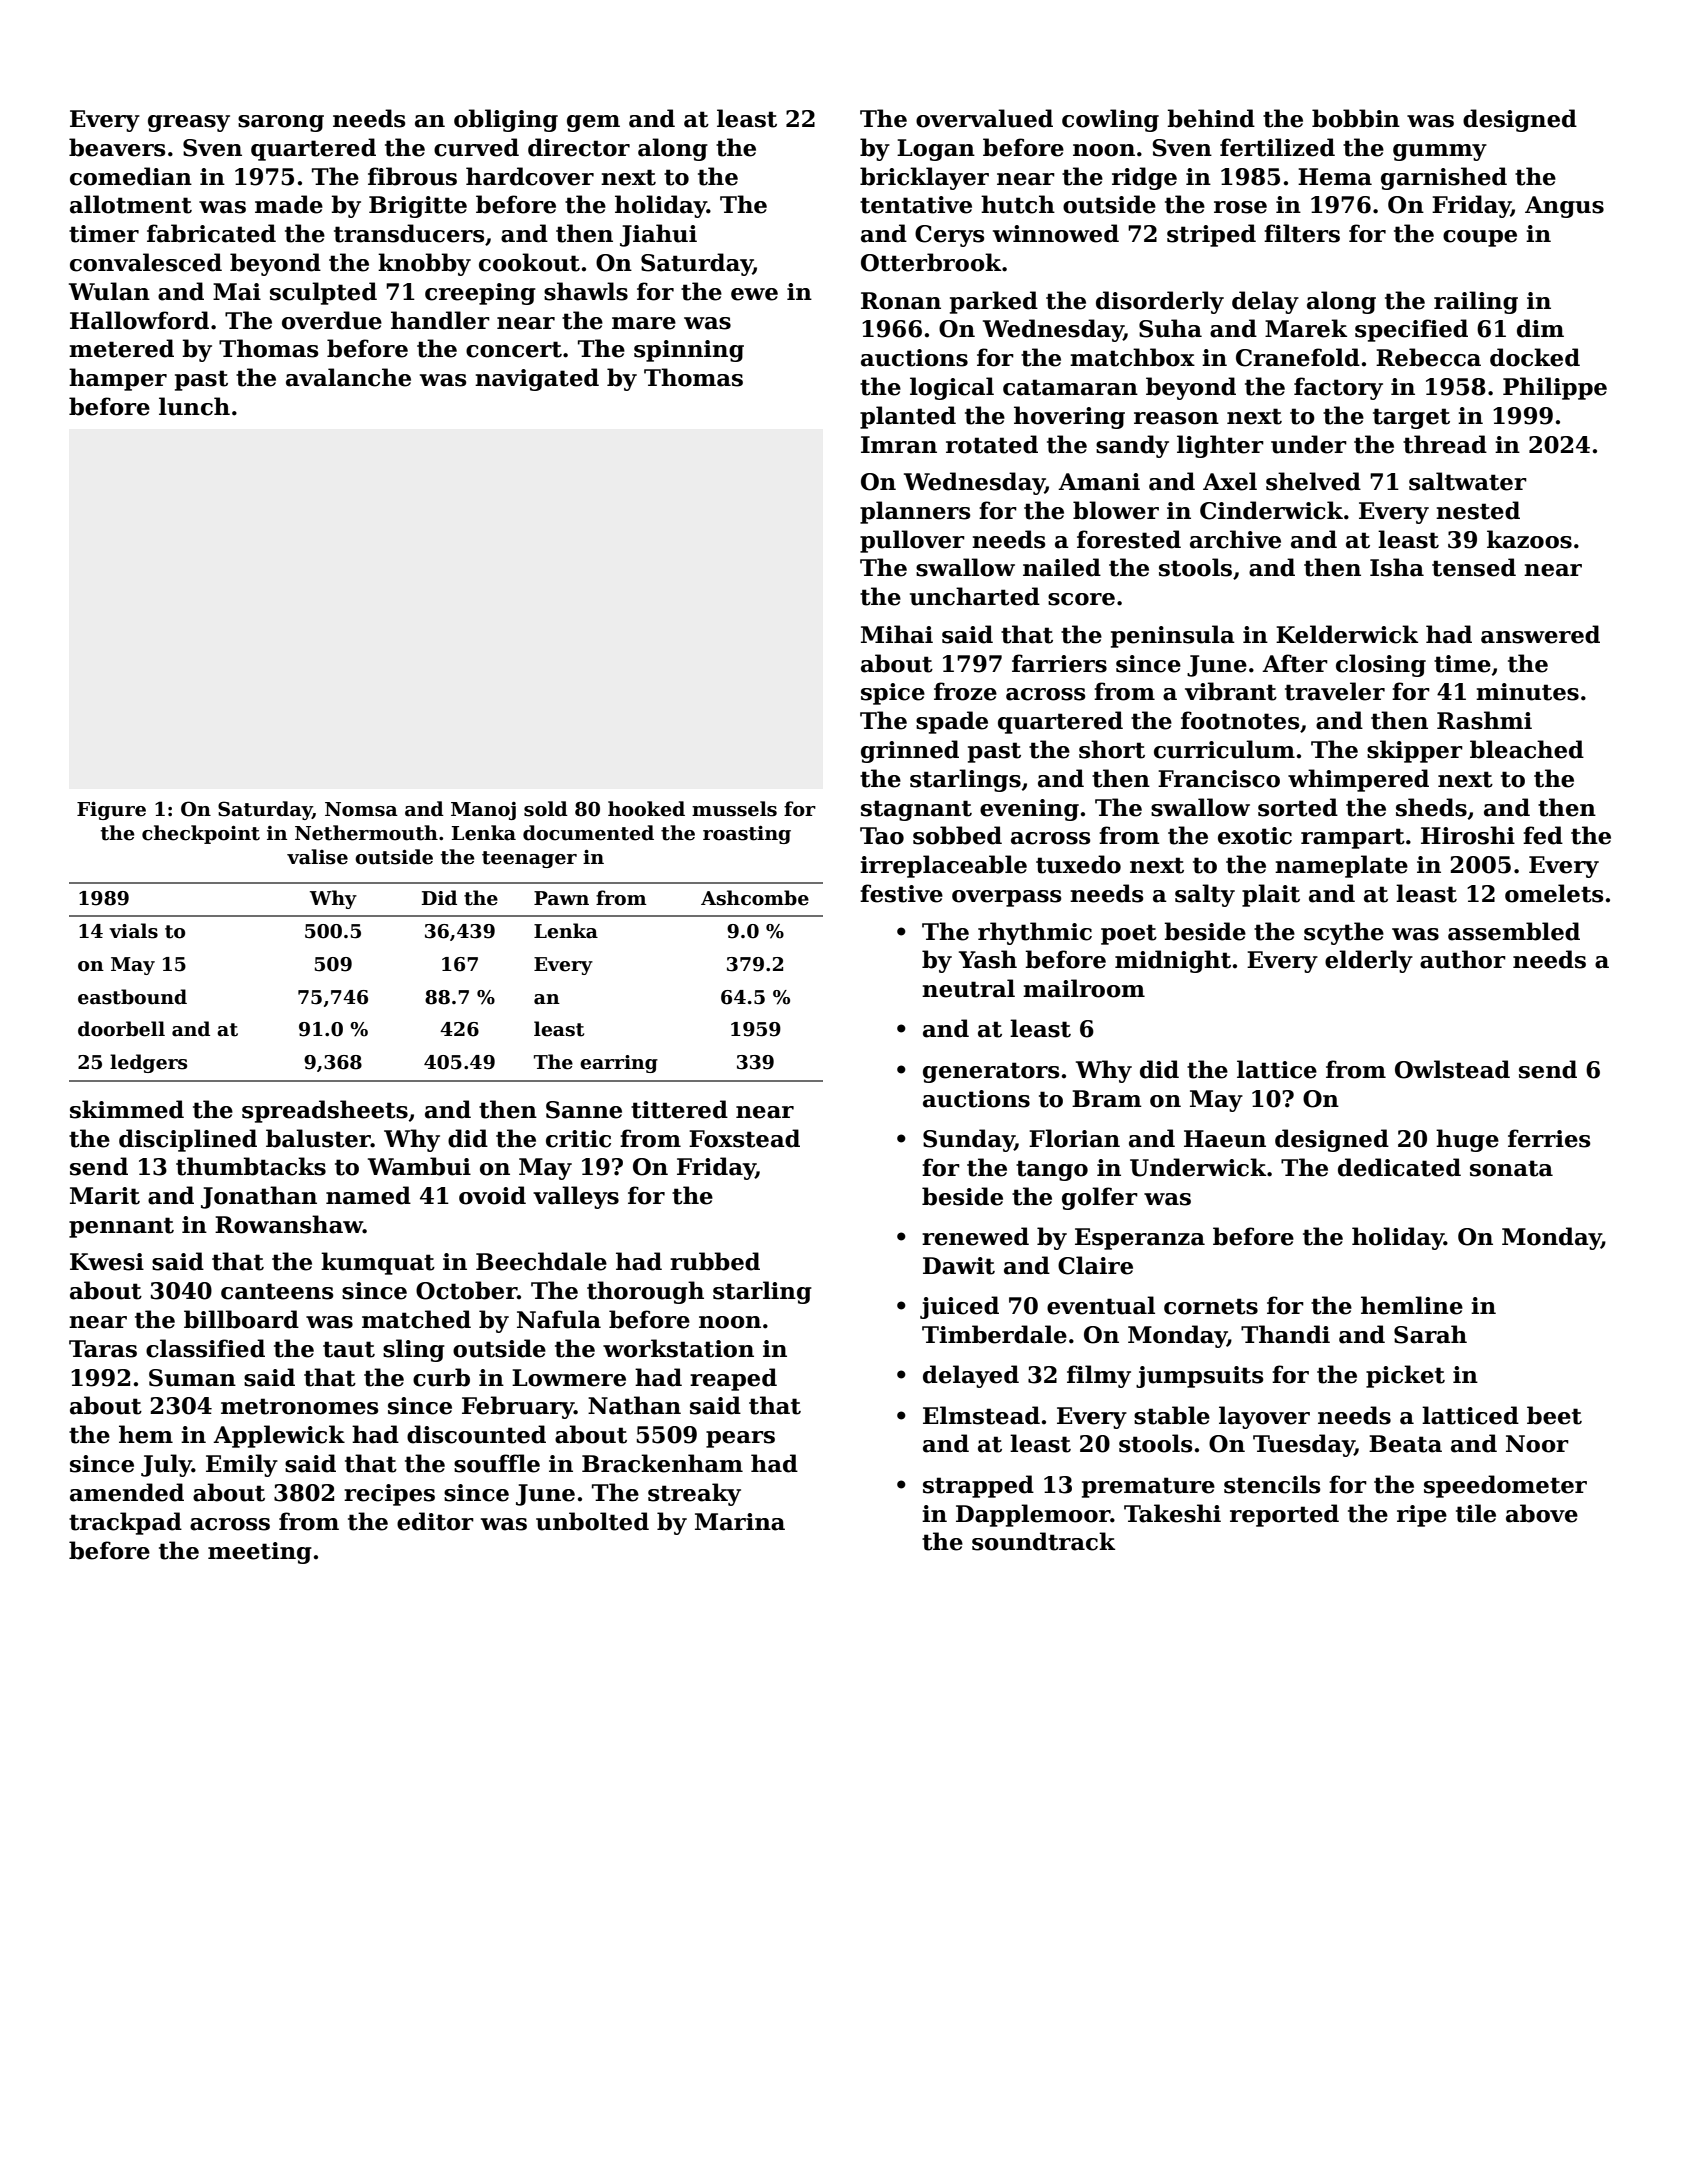  Describe the element at coordinates (441, 1377) in the screenshot. I see `curb` at that location.
